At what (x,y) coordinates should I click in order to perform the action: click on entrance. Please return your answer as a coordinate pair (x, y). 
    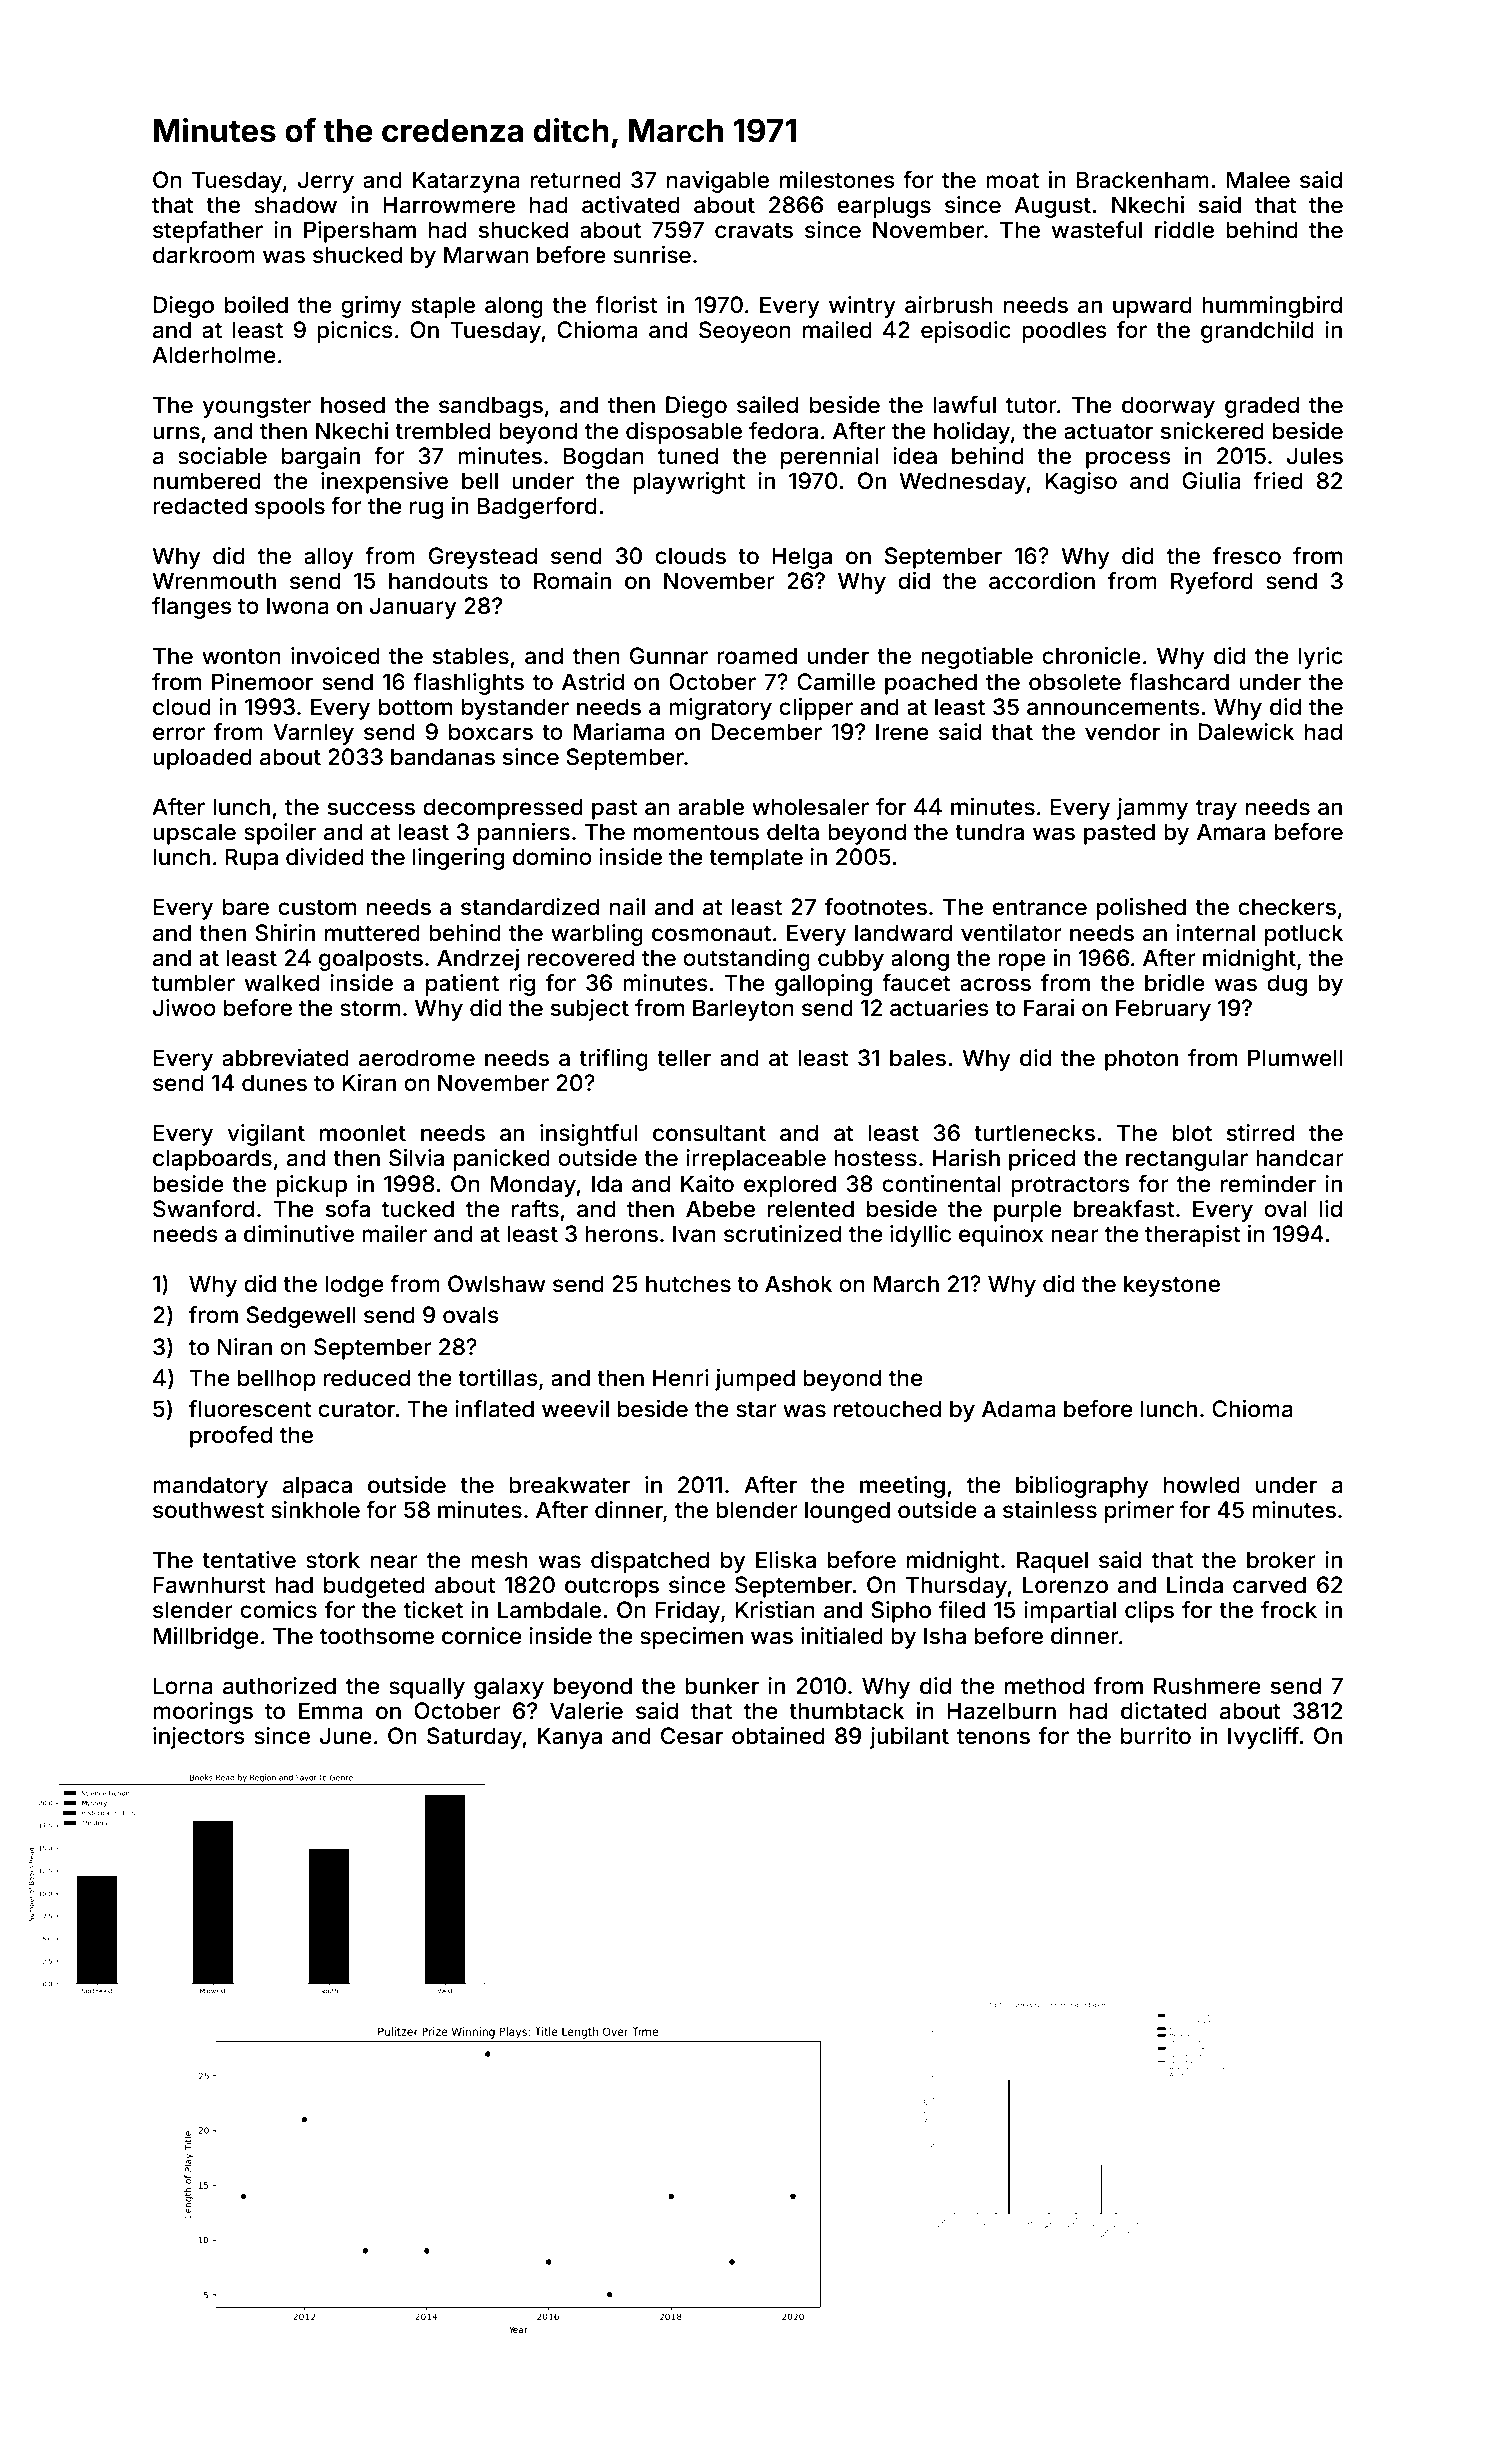
    Looking at the image, I should click on (1039, 907).
